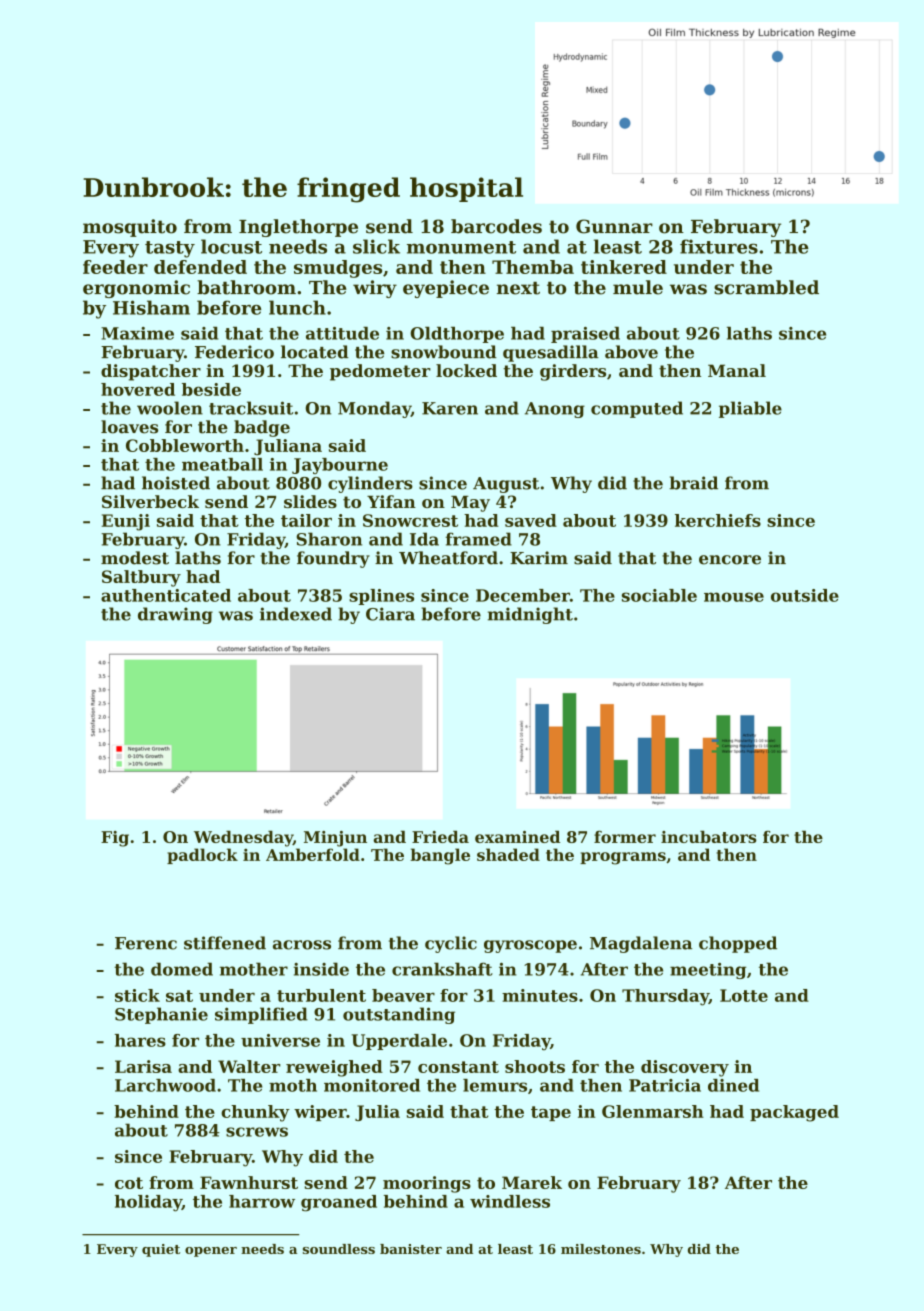 Image resolution: width=924 pixels, height=1311 pixels. What do you see at coordinates (372, 1085) in the screenshot?
I see `monitored` at bounding box center [372, 1085].
